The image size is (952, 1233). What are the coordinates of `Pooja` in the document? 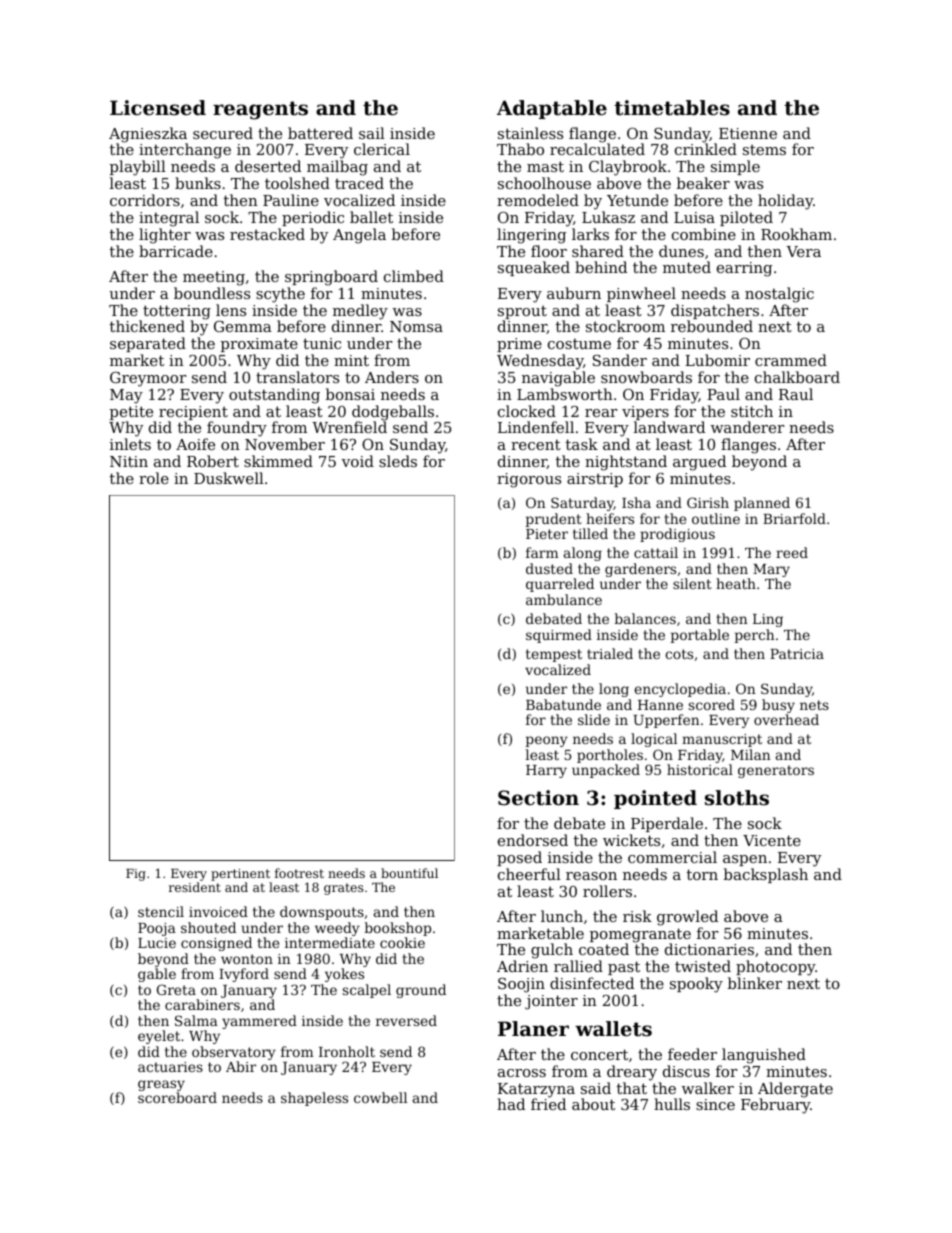 It's located at (157, 929).
